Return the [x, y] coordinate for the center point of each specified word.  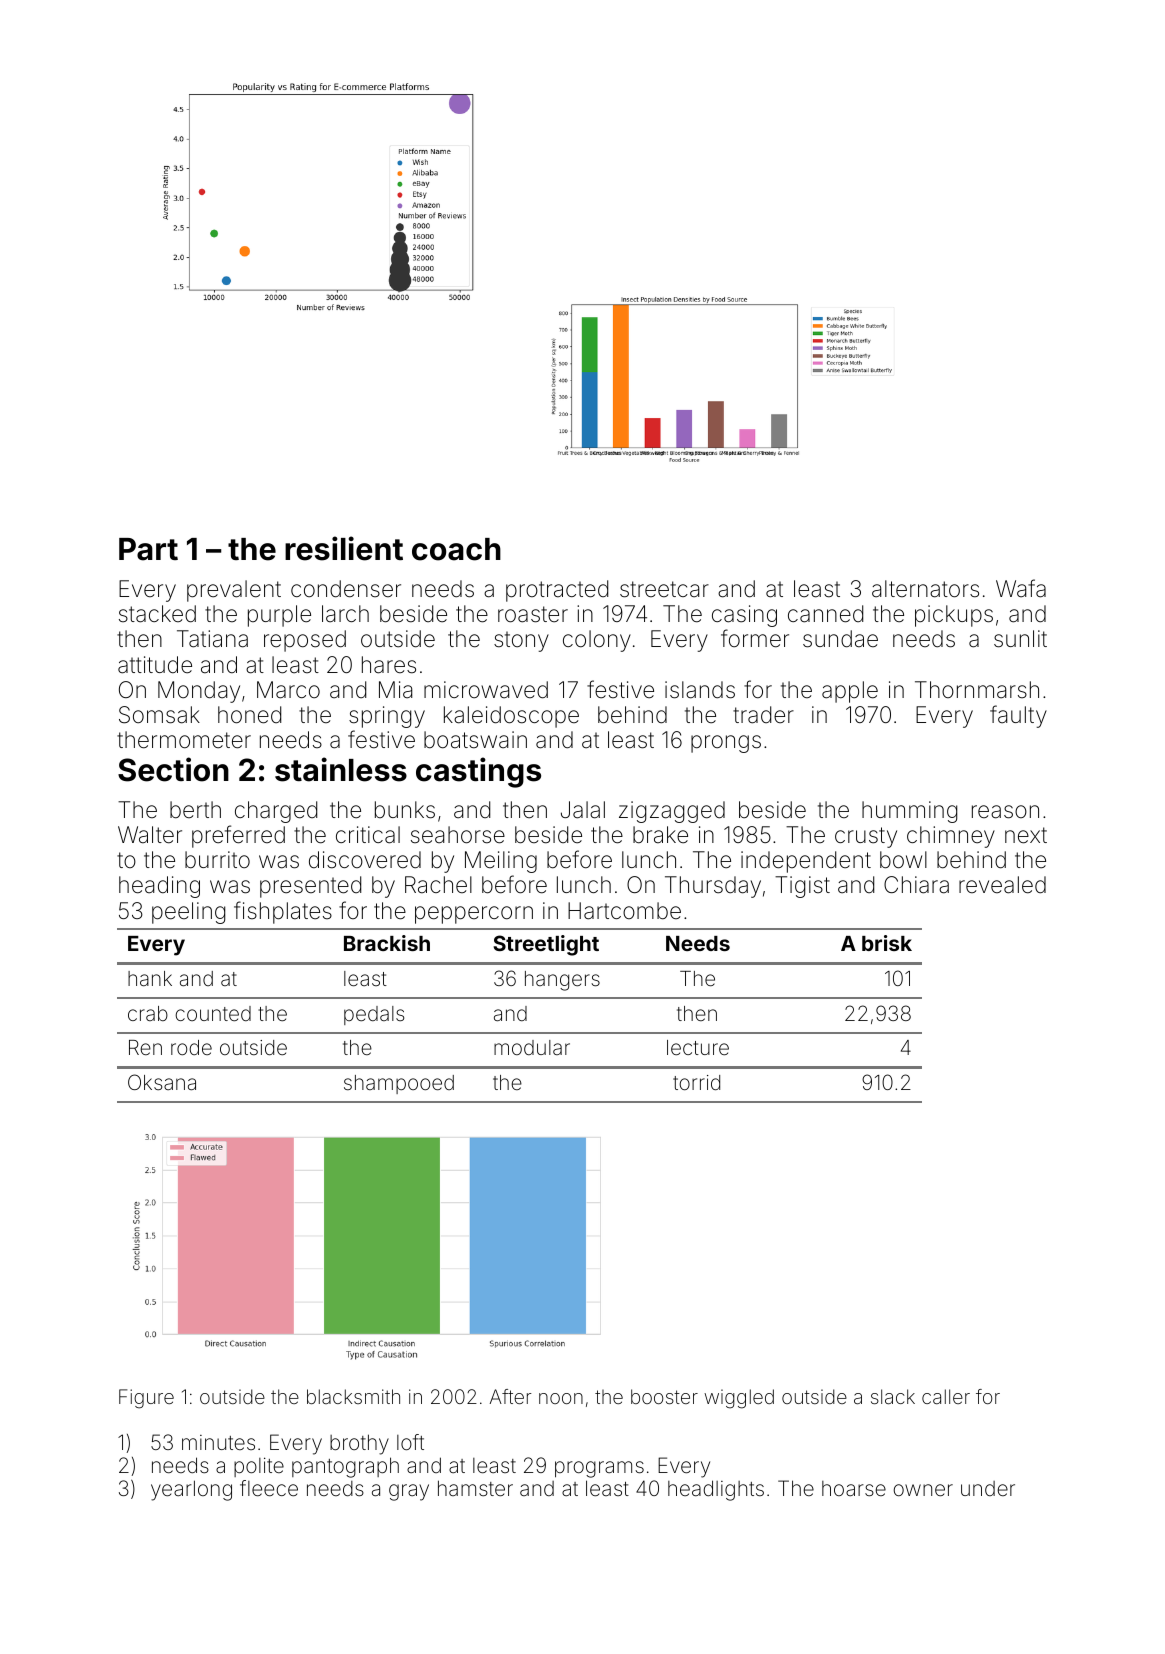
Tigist [802, 887]
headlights [716, 1490]
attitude [155, 665]
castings [478, 772]
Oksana [162, 1082]
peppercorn [474, 915]
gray [409, 1492]
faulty [1018, 716]
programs [599, 1469]
